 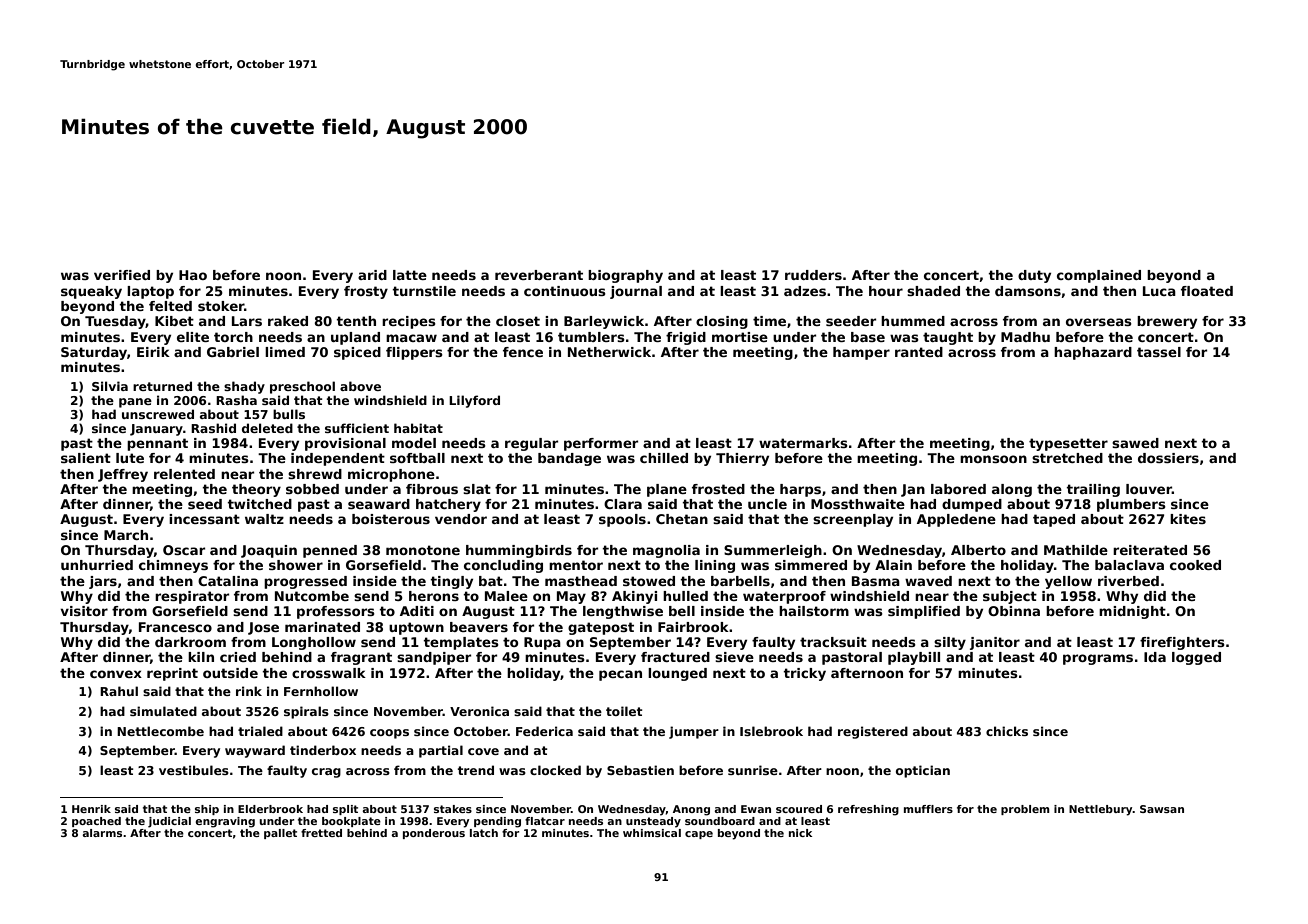 What do you see at coordinates (813, 275) in the page?
I see `rudders` at bounding box center [813, 275].
